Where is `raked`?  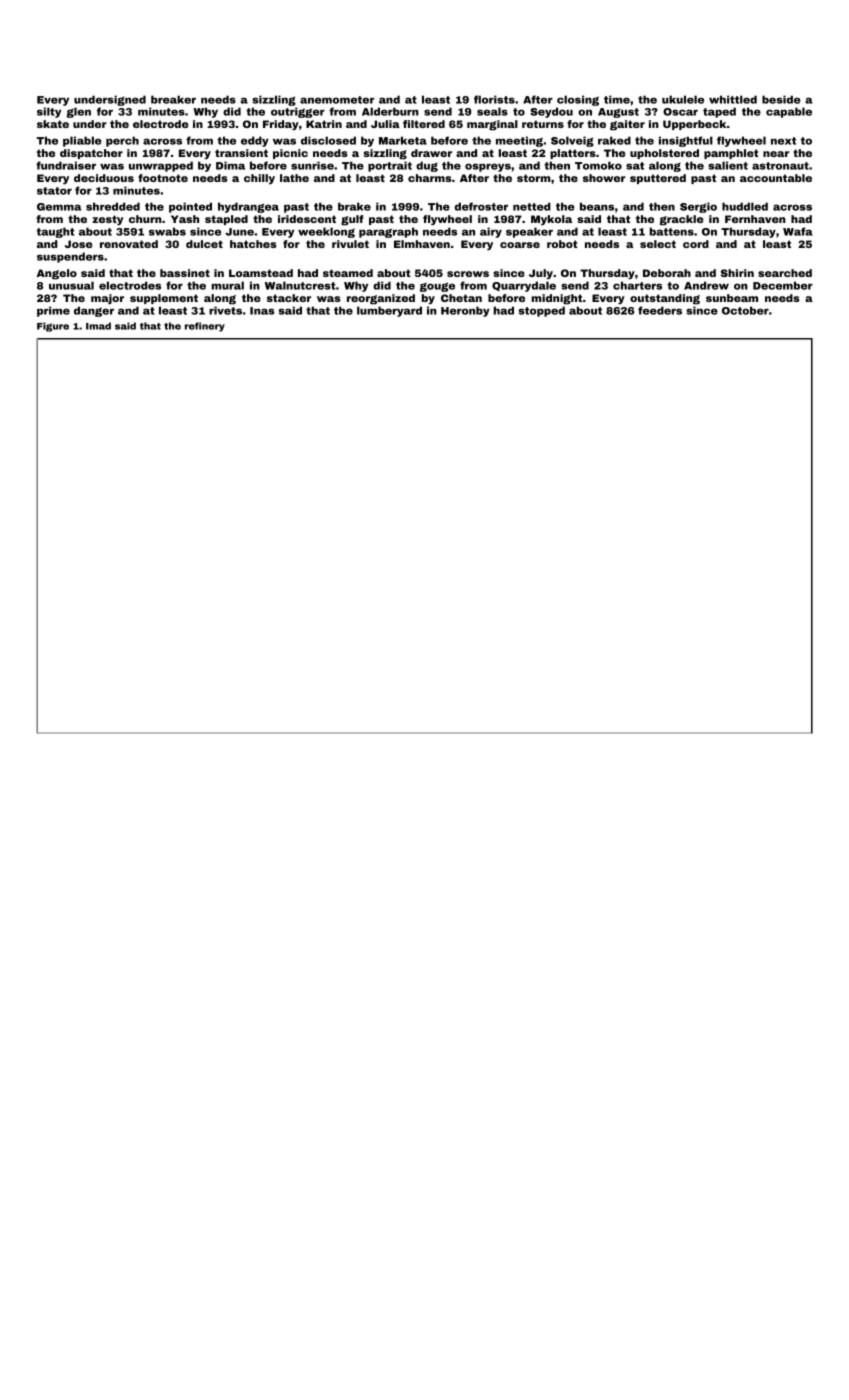
raked is located at coordinates (614, 140).
